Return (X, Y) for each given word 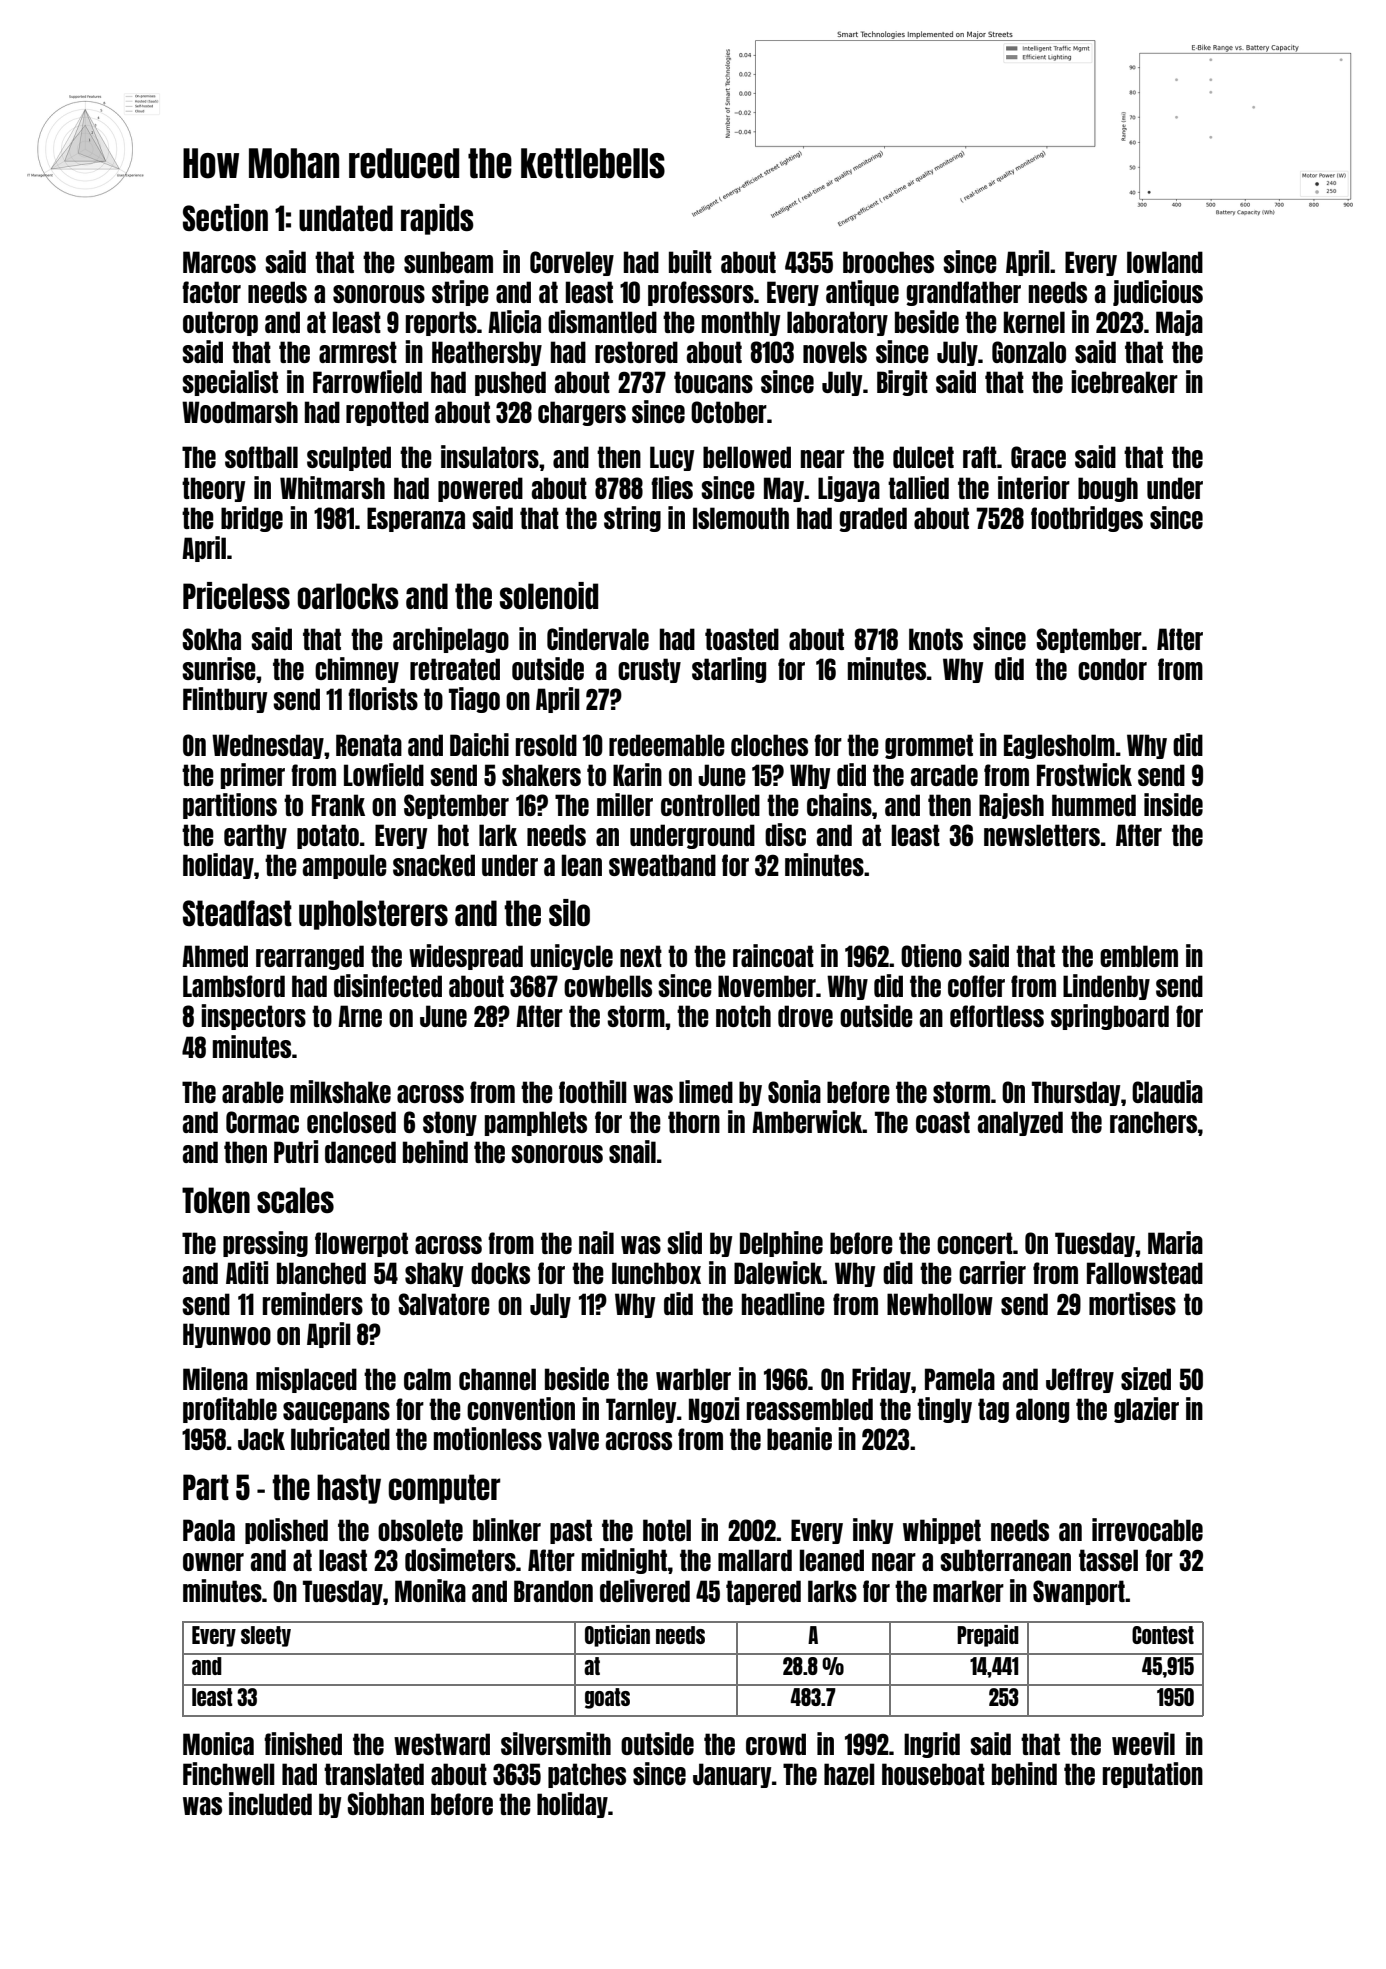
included (270, 1803)
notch (743, 1016)
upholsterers (373, 915)
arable (253, 1092)
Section (225, 217)
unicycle (571, 957)
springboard (1110, 1017)
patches (587, 1775)
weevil (1143, 1743)
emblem (1139, 956)
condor (1112, 669)
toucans (713, 382)
